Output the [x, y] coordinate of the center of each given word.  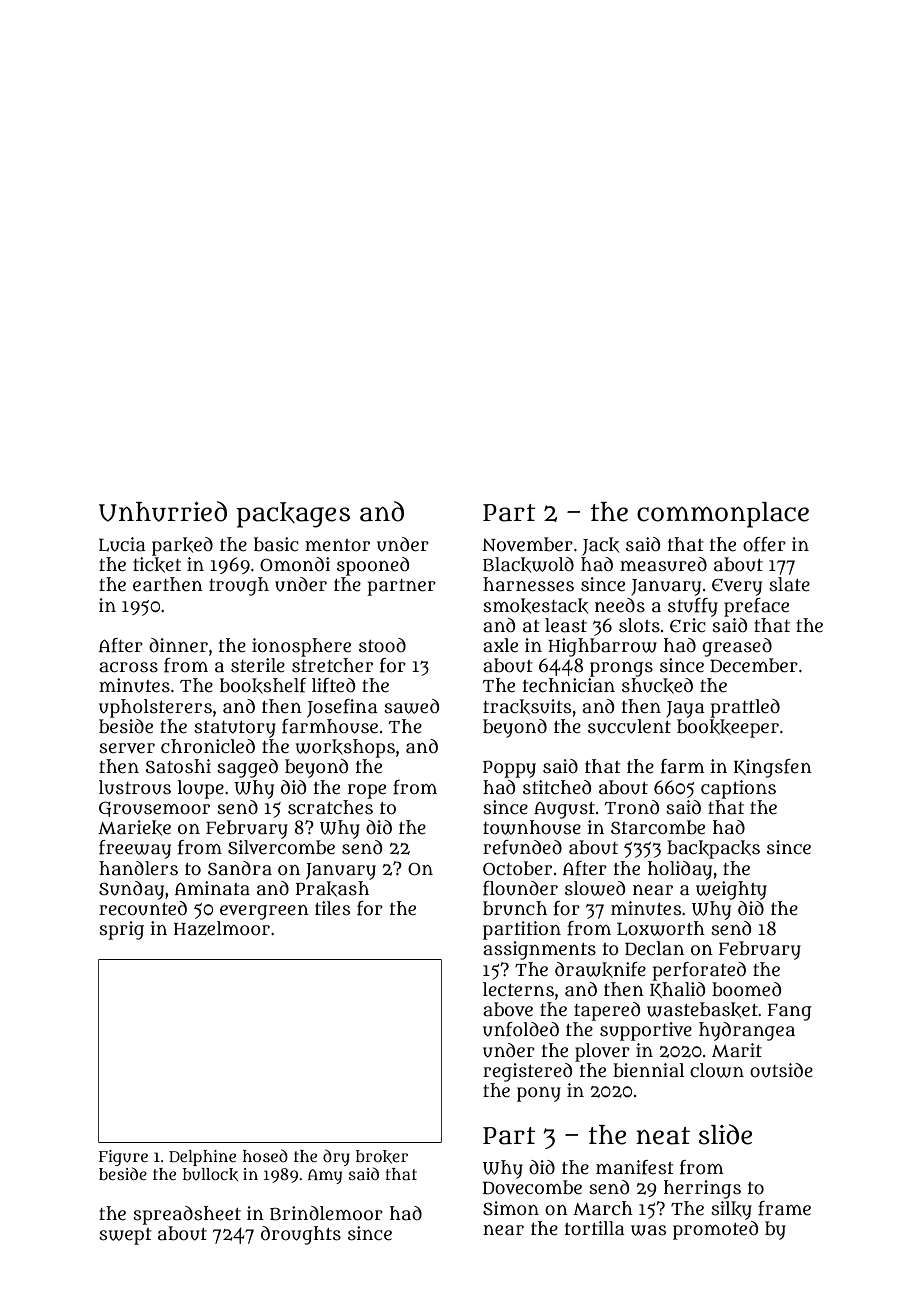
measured [663, 564]
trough [239, 586]
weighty [731, 890]
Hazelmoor [222, 928]
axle [500, 645]
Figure [123, 1158]
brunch [515, 908]
